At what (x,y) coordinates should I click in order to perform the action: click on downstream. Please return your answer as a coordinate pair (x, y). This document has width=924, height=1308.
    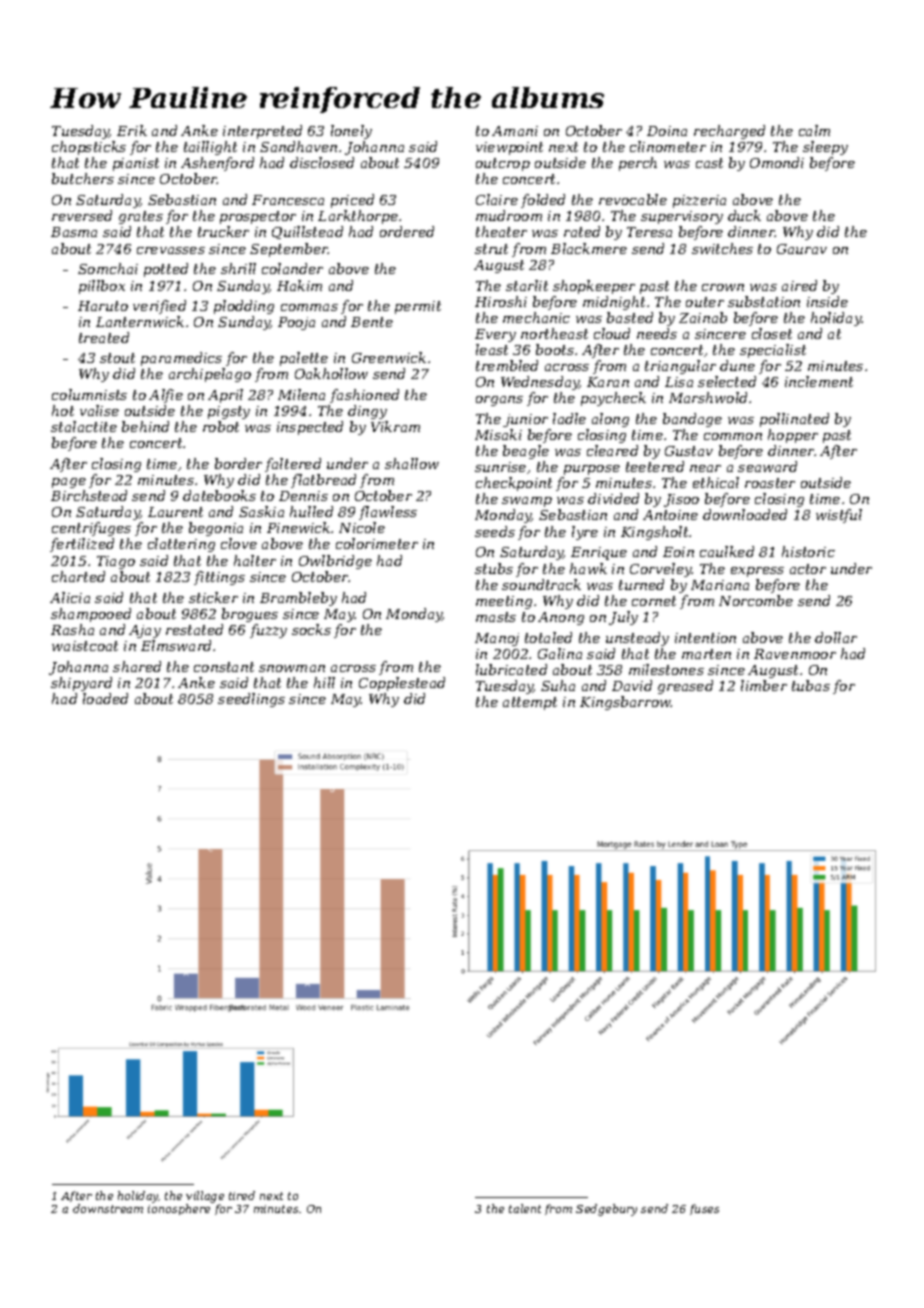
    Looking at the image, I should click on (108, 1208).
